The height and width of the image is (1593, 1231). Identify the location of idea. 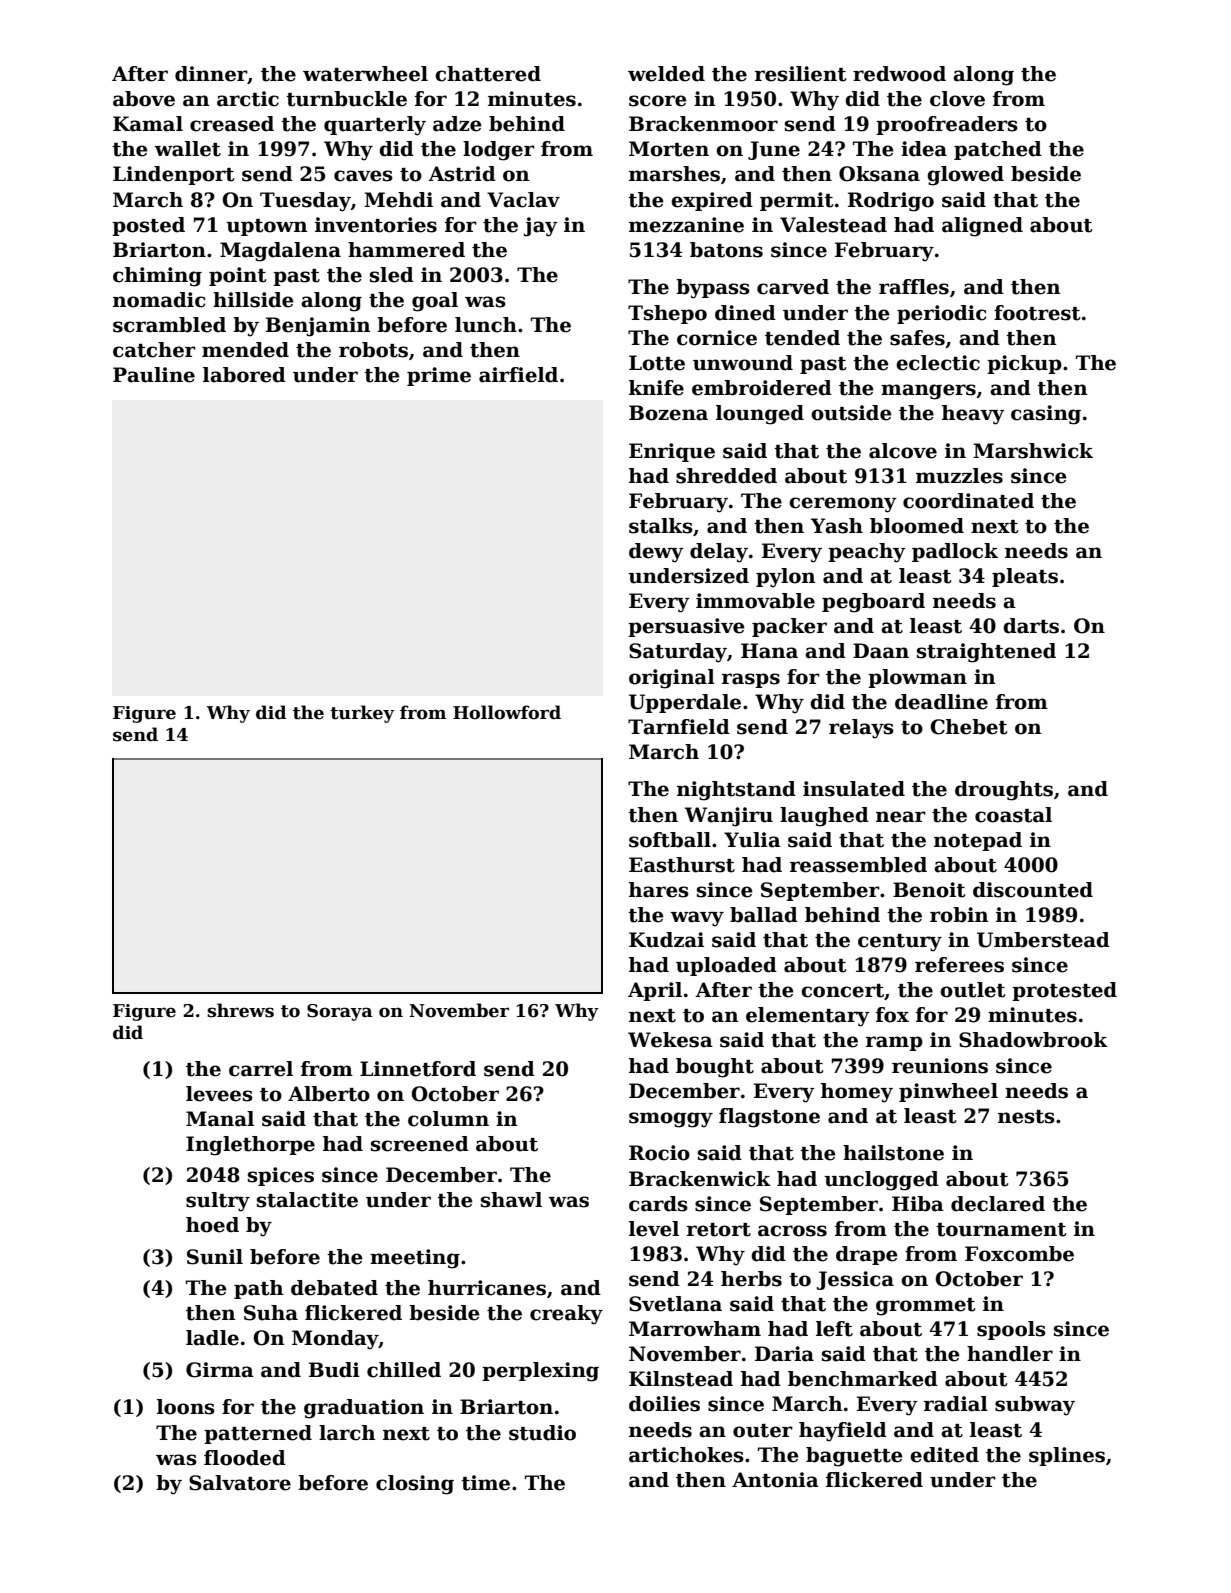
(924, 149).
